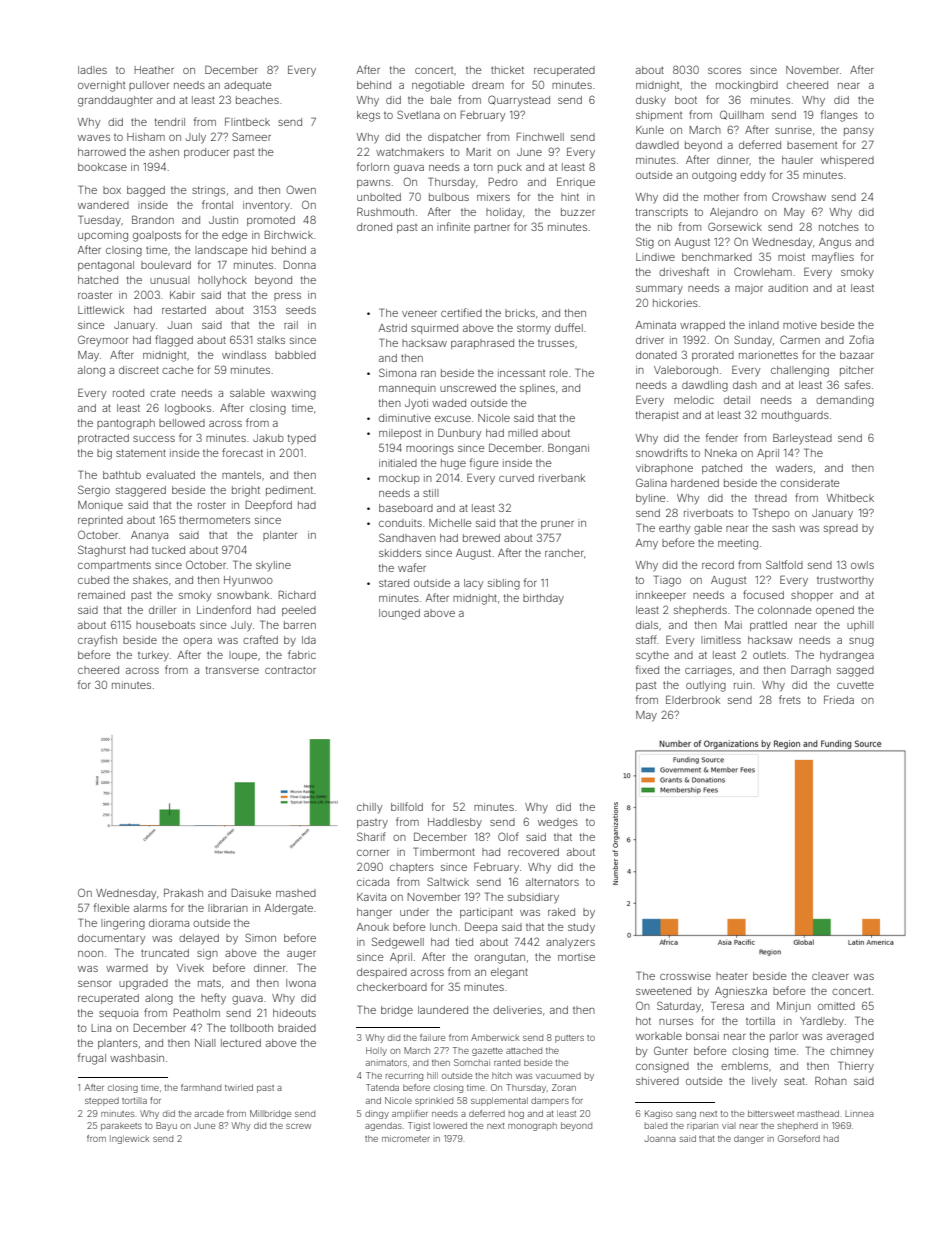 Image resolution: width=952 pixels, height=1233 pixels. Describe the element at coordinates (129, 1139) in the screenshot. I see `Inglewick` at that location.
